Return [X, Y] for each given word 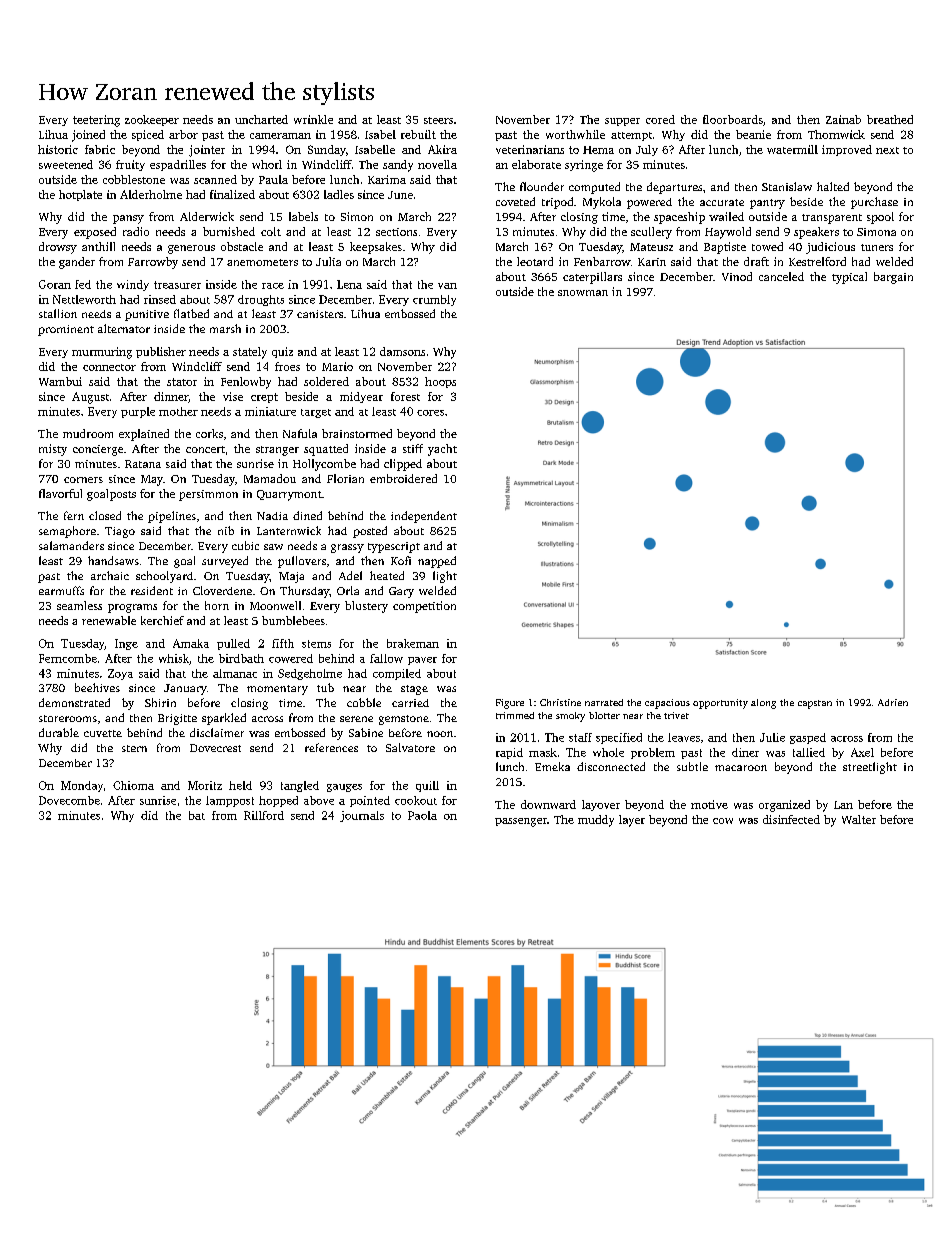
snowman [583, 293]
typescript [394, 547]
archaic [110, 575]
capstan [815, 704]
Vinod [737, 276]
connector [109, 367]
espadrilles [178, 165]
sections [396, 232]
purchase [874, 203]
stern [134, 748]
